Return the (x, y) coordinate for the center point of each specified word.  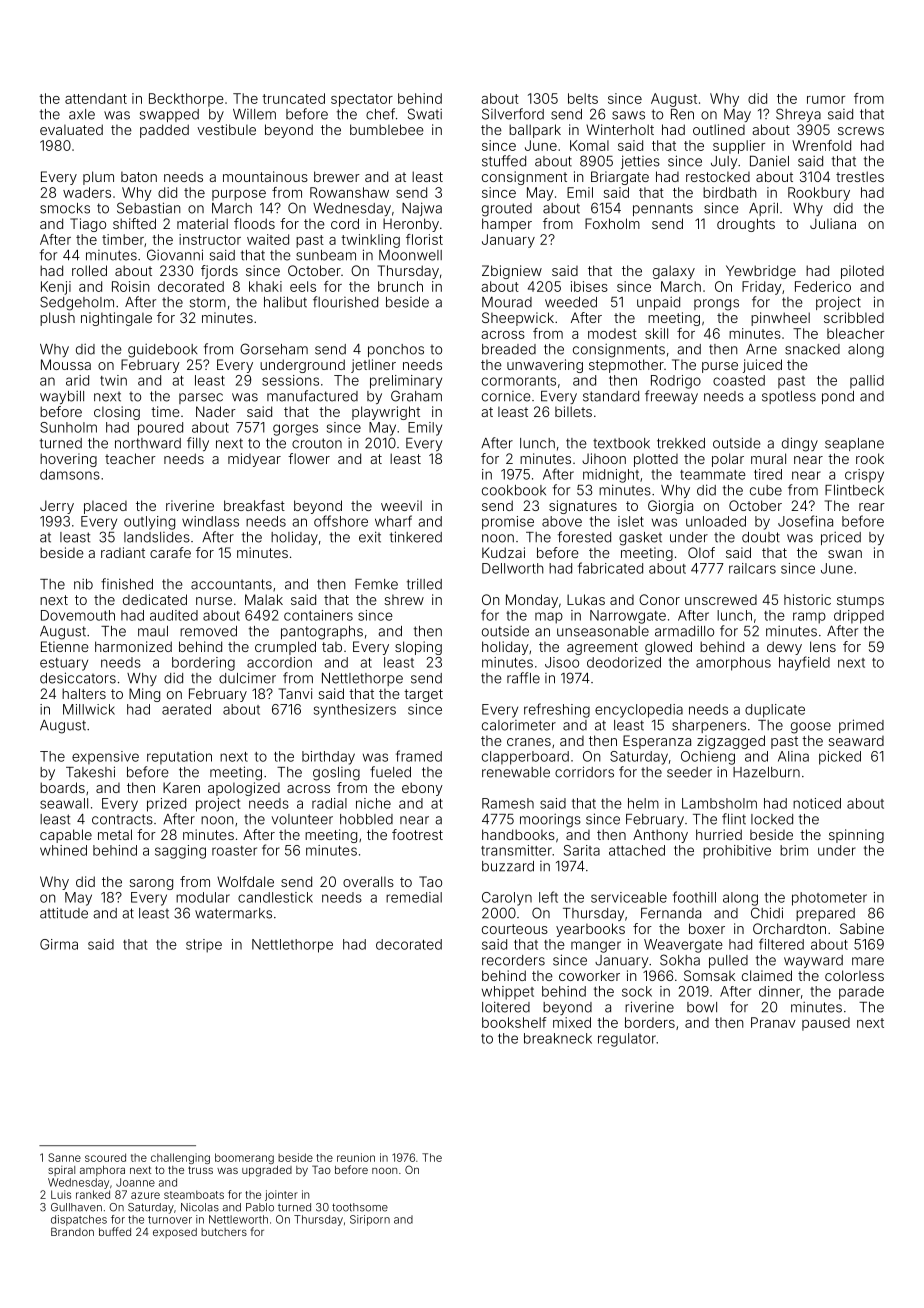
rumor (826, 100)
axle (82, 114)
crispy (864, 476)
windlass (210, 521)
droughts (746, 225)
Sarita (582, 850)
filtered (781, 944)
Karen (181, 787)
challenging (180, 1158)
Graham (416, 396)
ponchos (396, 350)
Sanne (64, 1157)
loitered (506, 1007)
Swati (425, 114)
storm (208, 303)
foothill (694, 897)
